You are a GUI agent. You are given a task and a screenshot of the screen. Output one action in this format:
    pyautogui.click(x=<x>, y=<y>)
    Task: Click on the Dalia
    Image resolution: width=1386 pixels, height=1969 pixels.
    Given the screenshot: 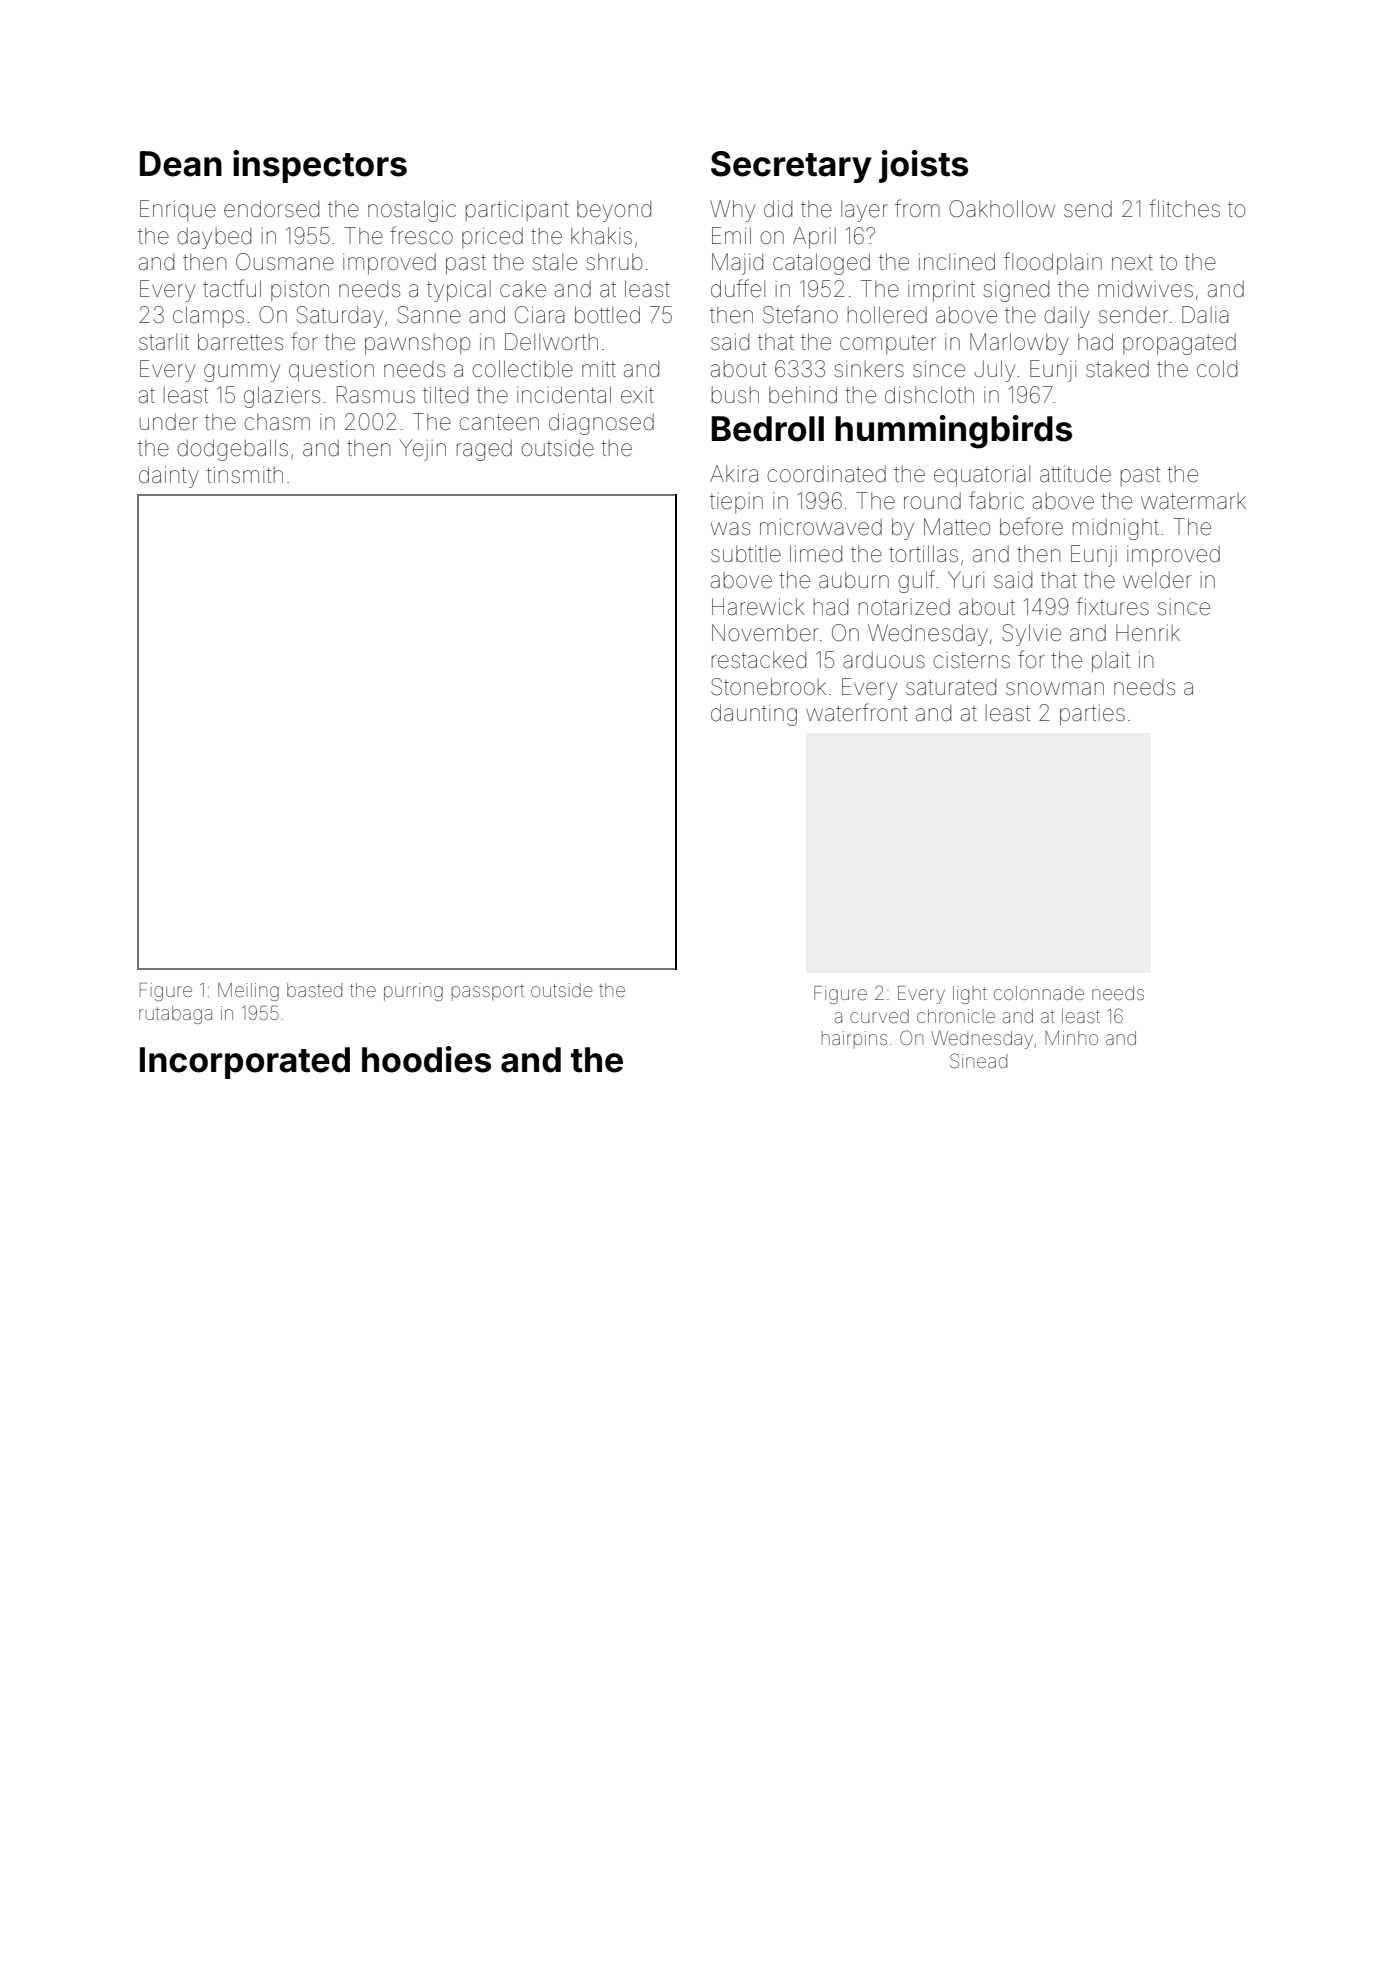 What is the action you would take?
    pyautogui.click(x=1205, y=315)
